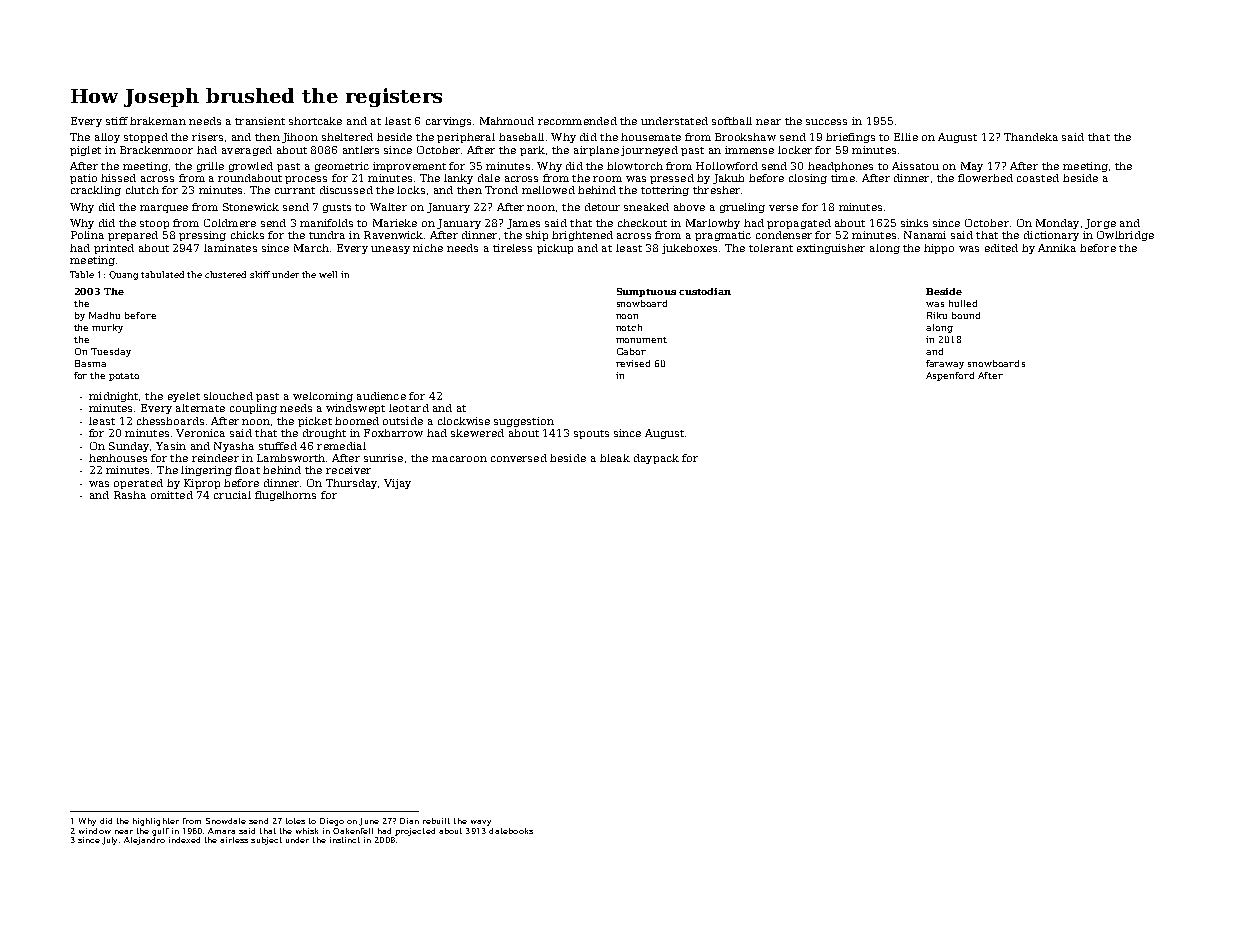  I want to click on datebooks, so click(511, 831).
